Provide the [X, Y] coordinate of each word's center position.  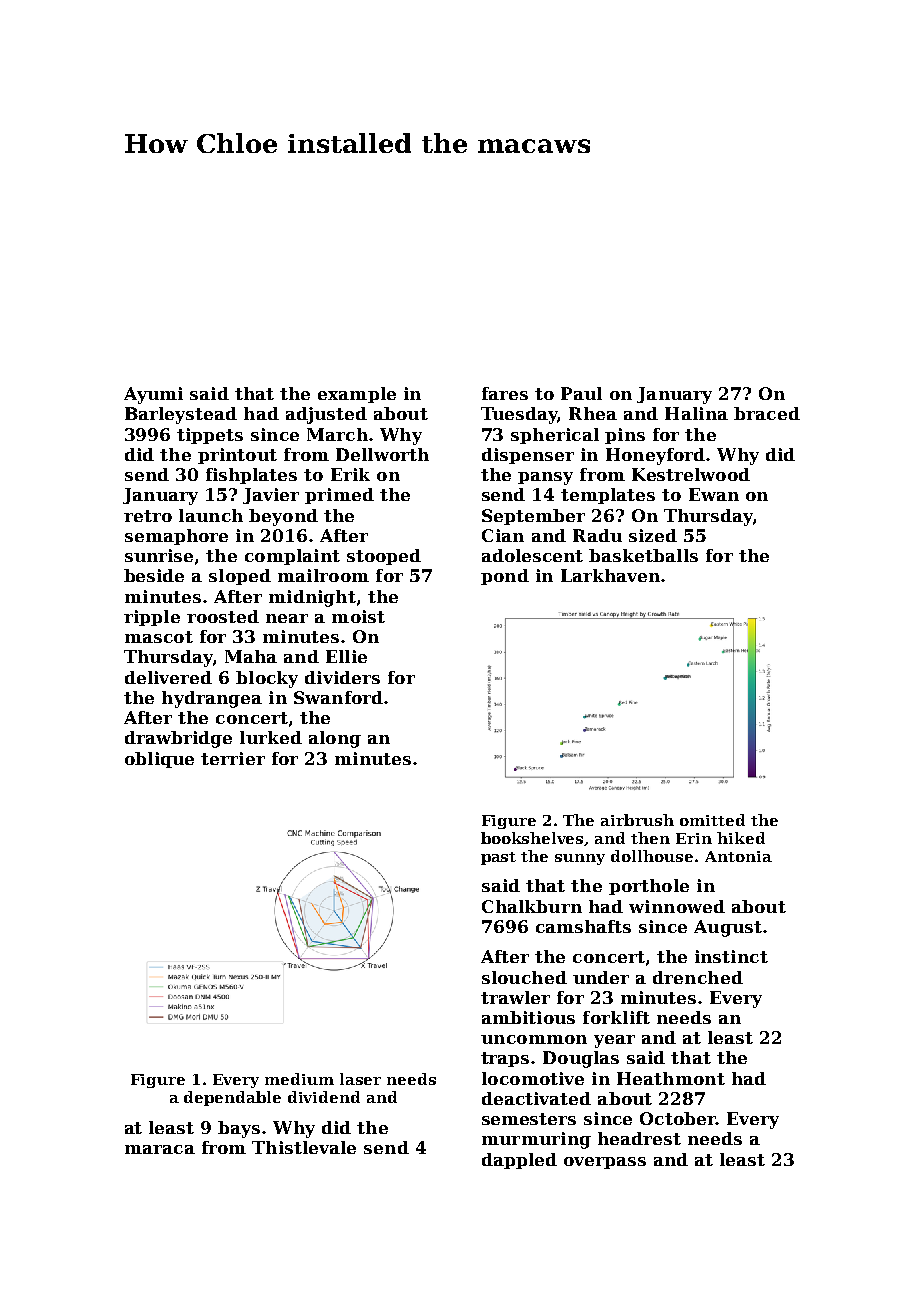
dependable [232, 1098]
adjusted [326, 415]
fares [505, 393]
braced [767, 413]
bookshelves [532, 838]
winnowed [677, 906]
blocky [267, 679]
